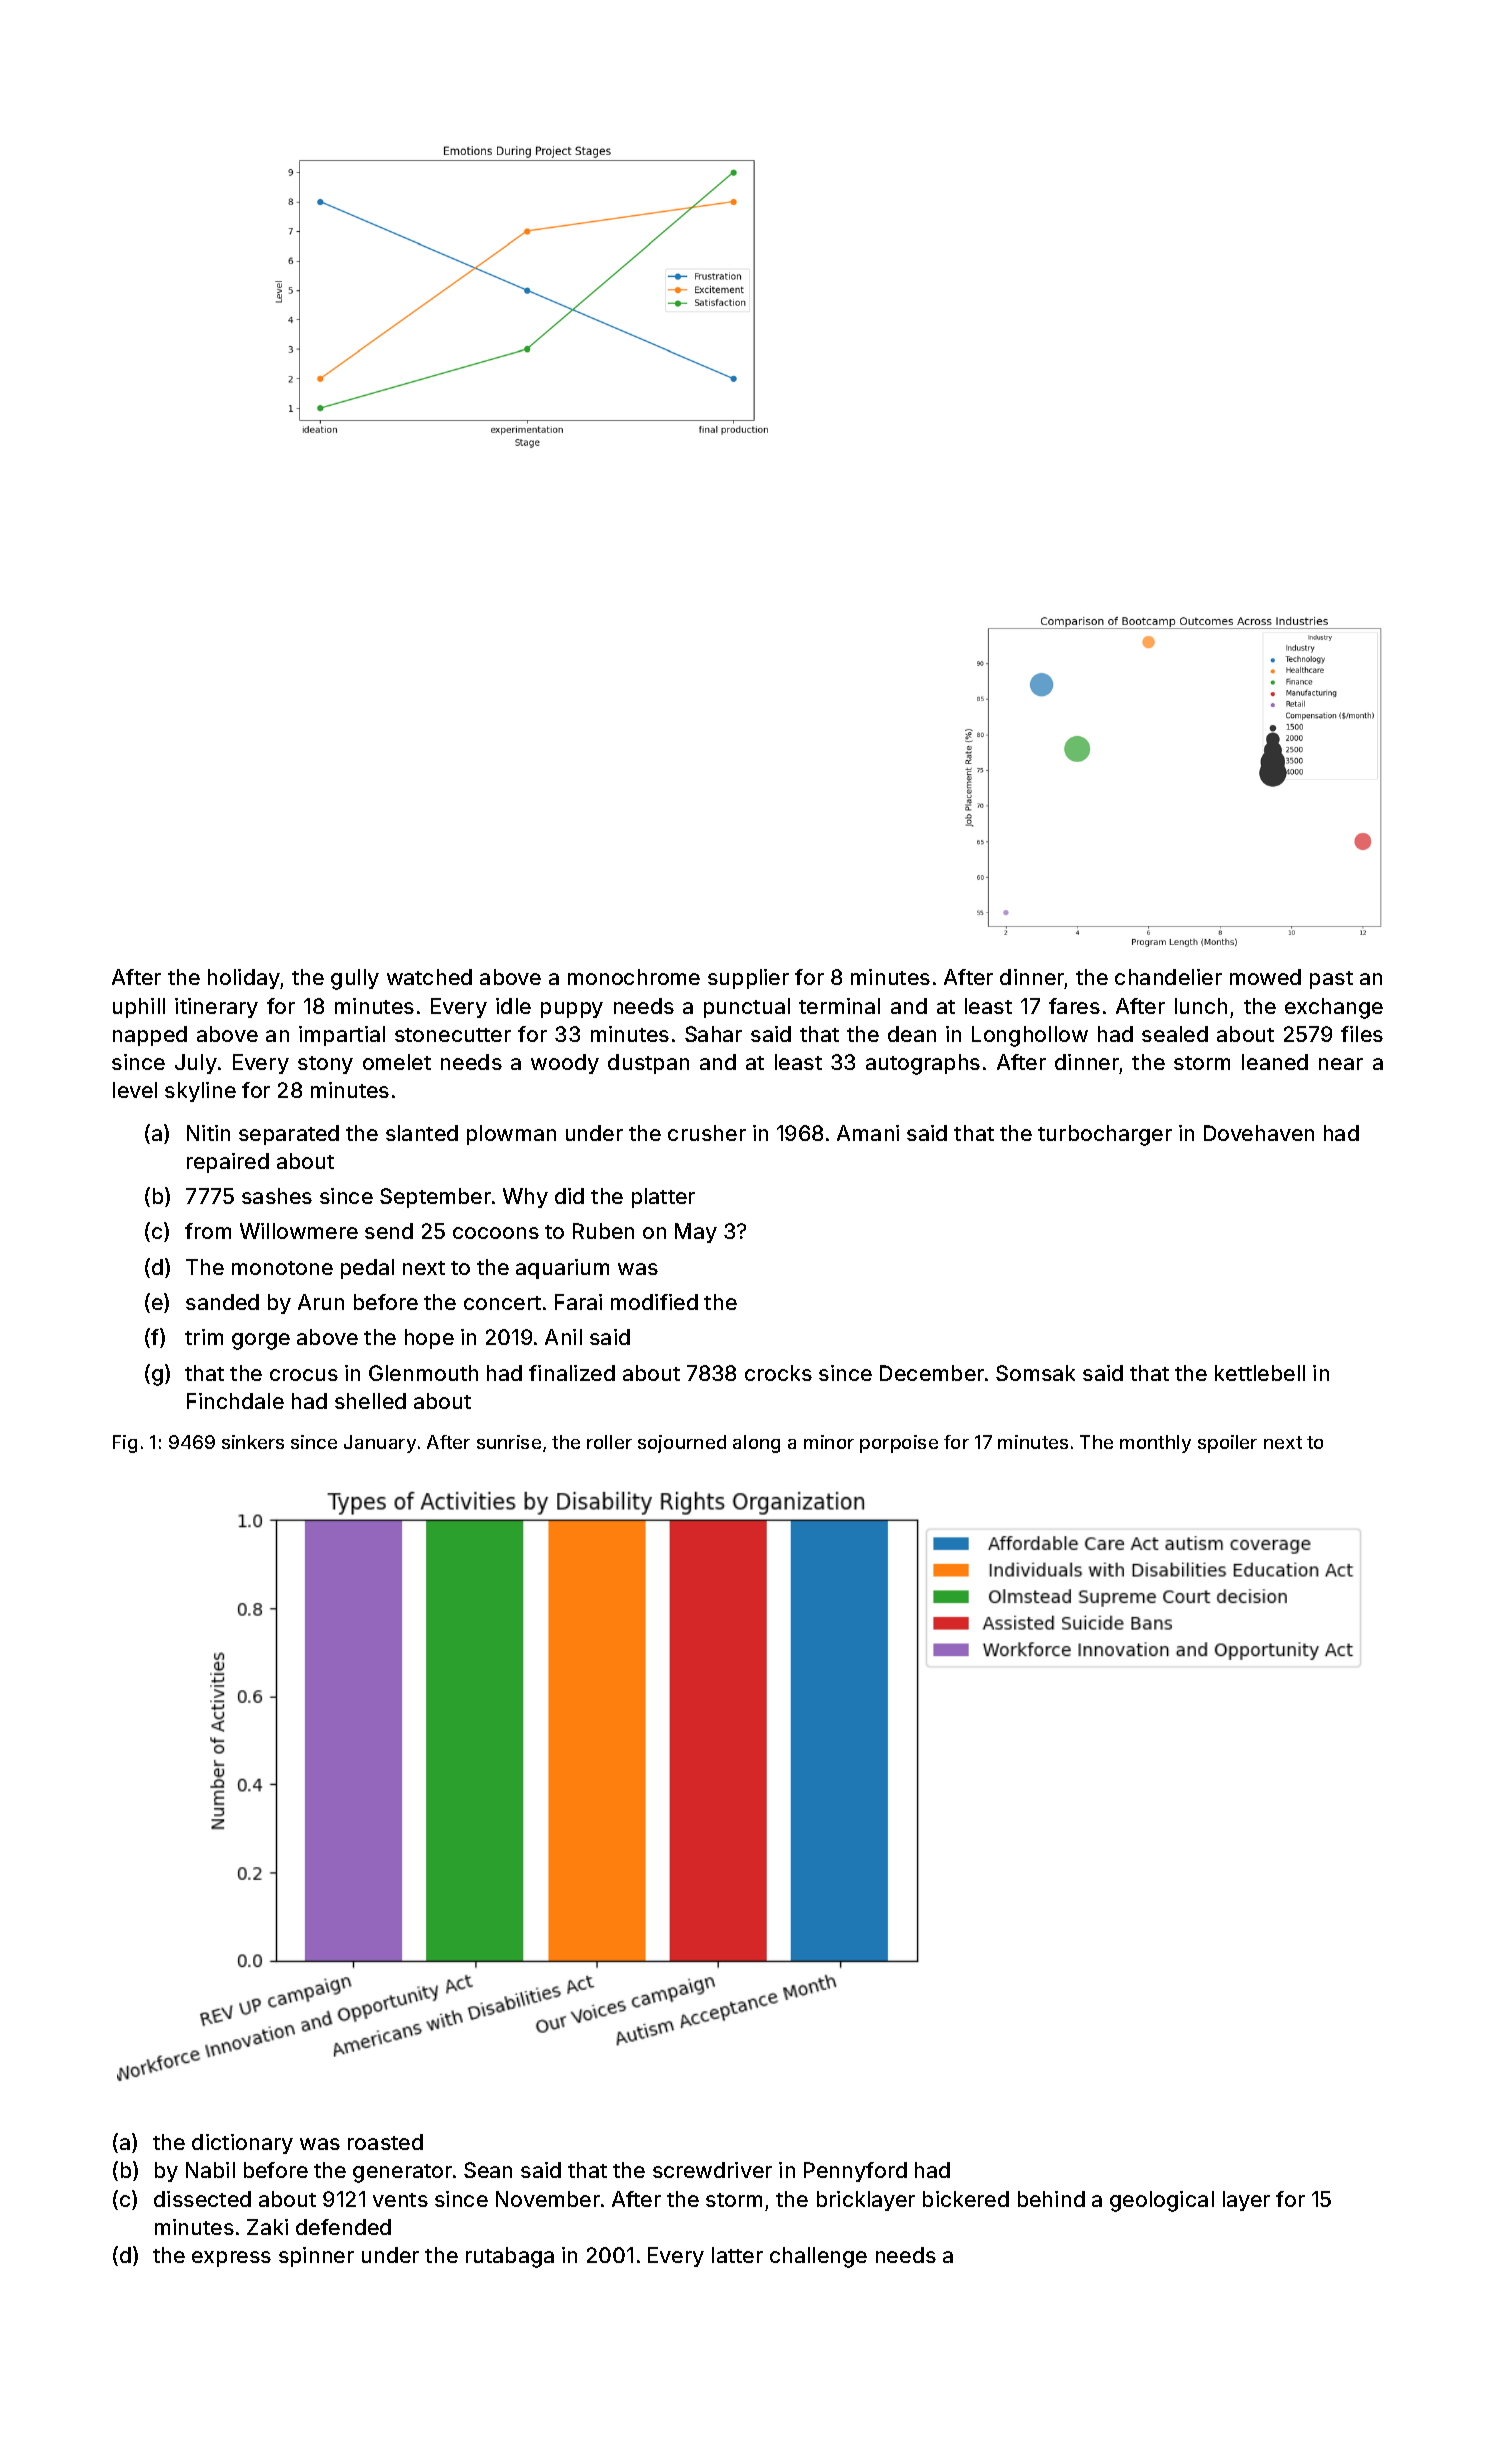  I want to click on Pennyford, so click(855, 2172).
